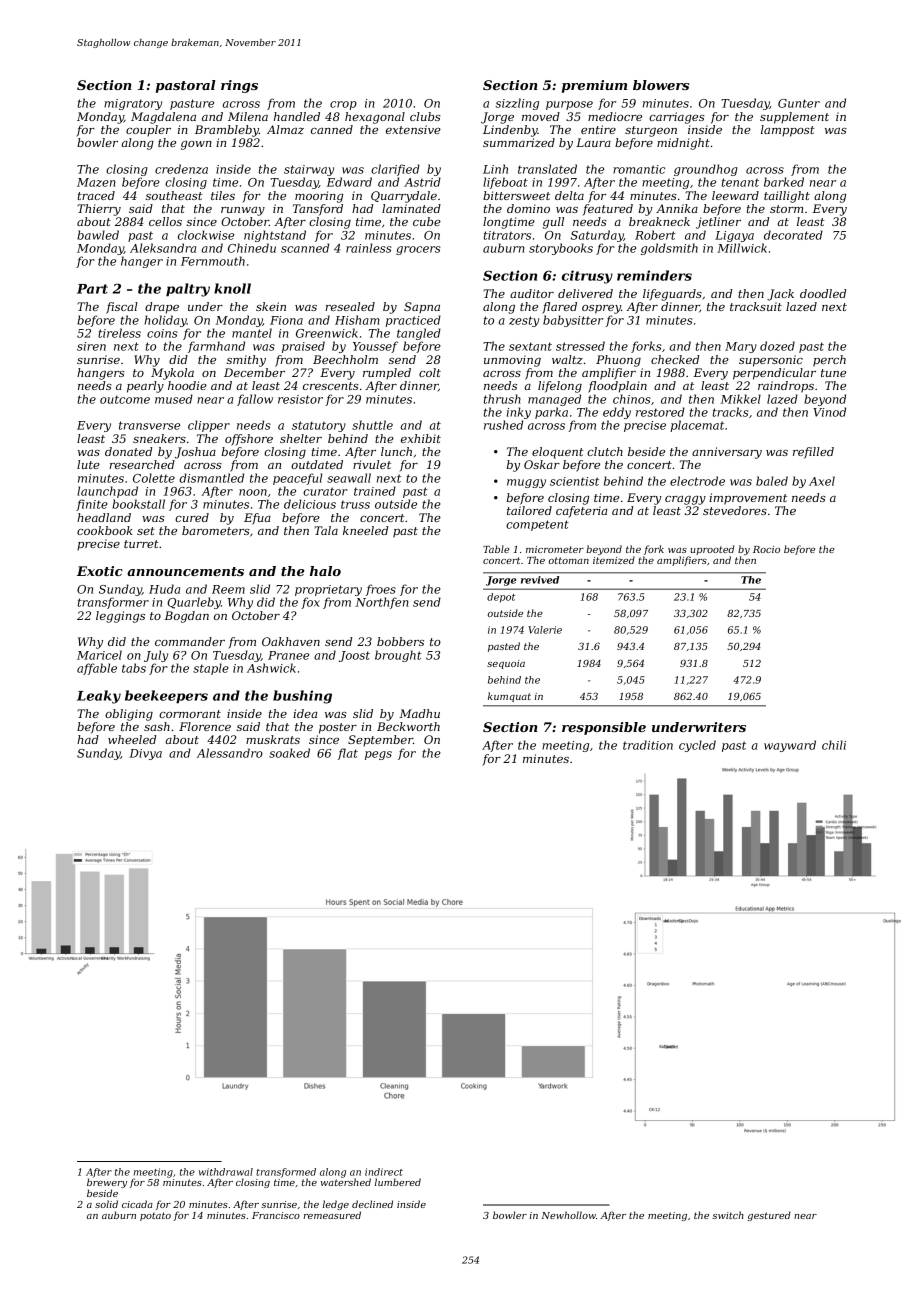 This image has height=1308, width=924. I want to click on potato, so click(155, 1216).
